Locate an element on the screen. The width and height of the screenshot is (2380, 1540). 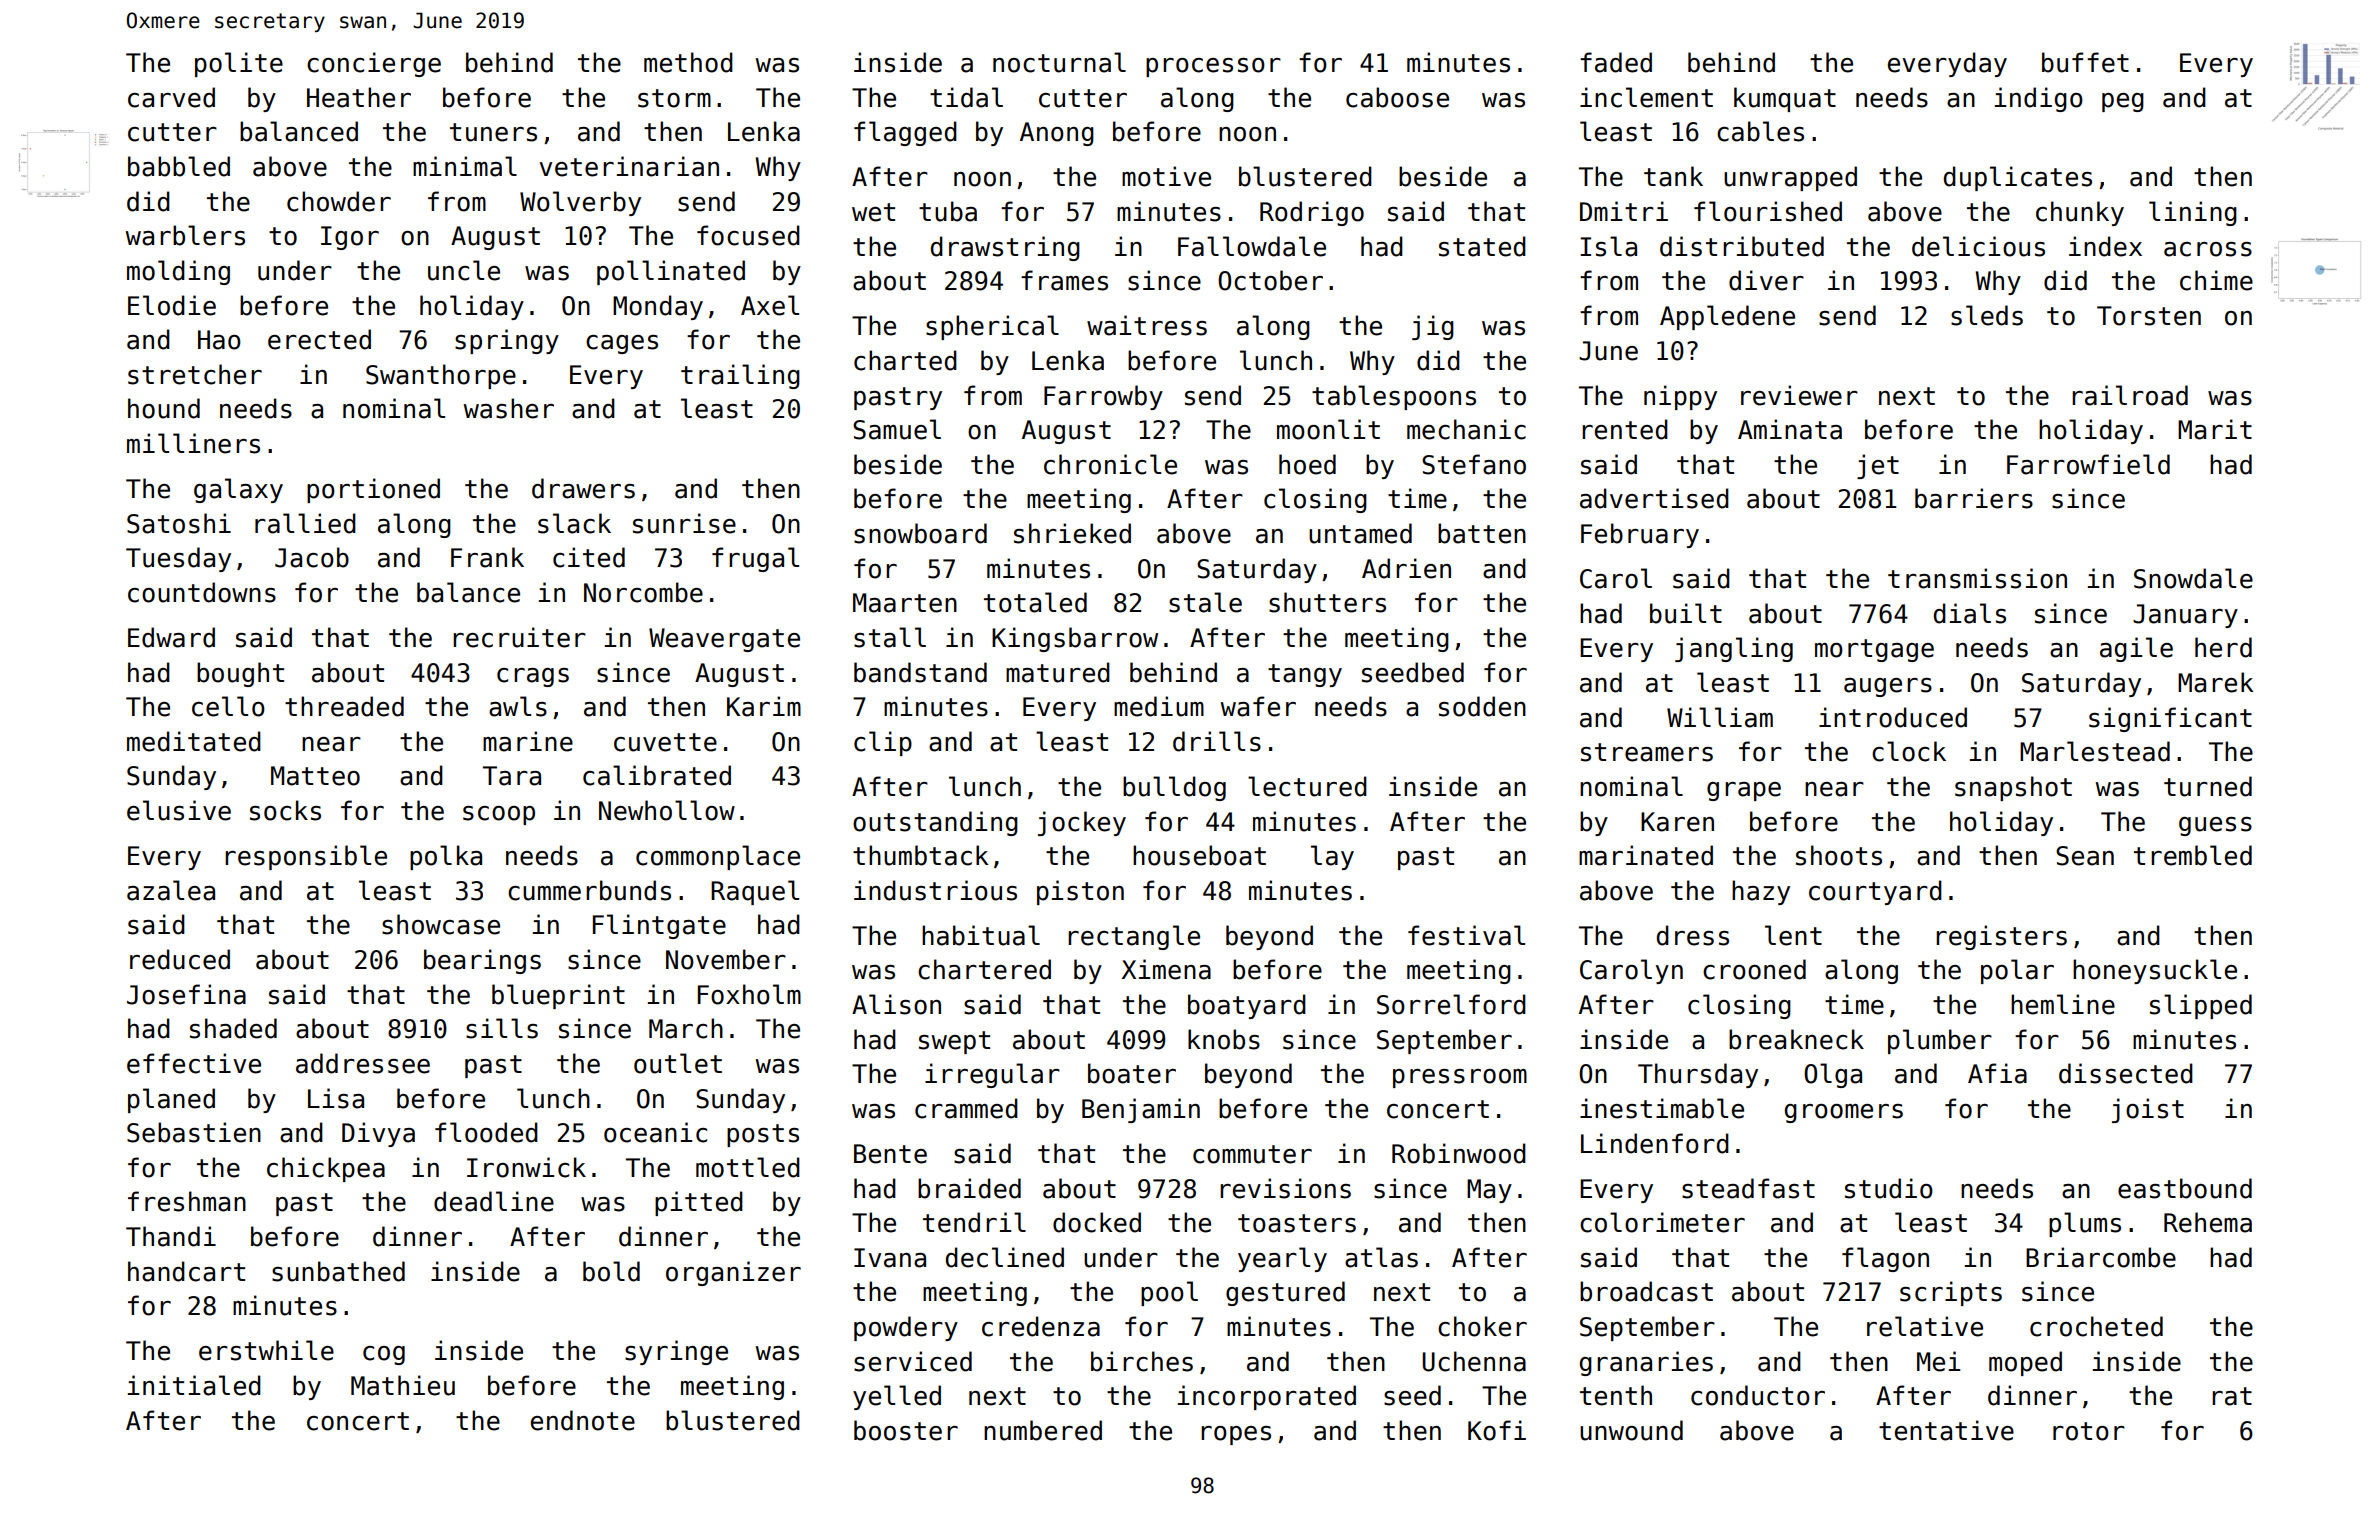
bandstand is located at coordinates (920, 672).
